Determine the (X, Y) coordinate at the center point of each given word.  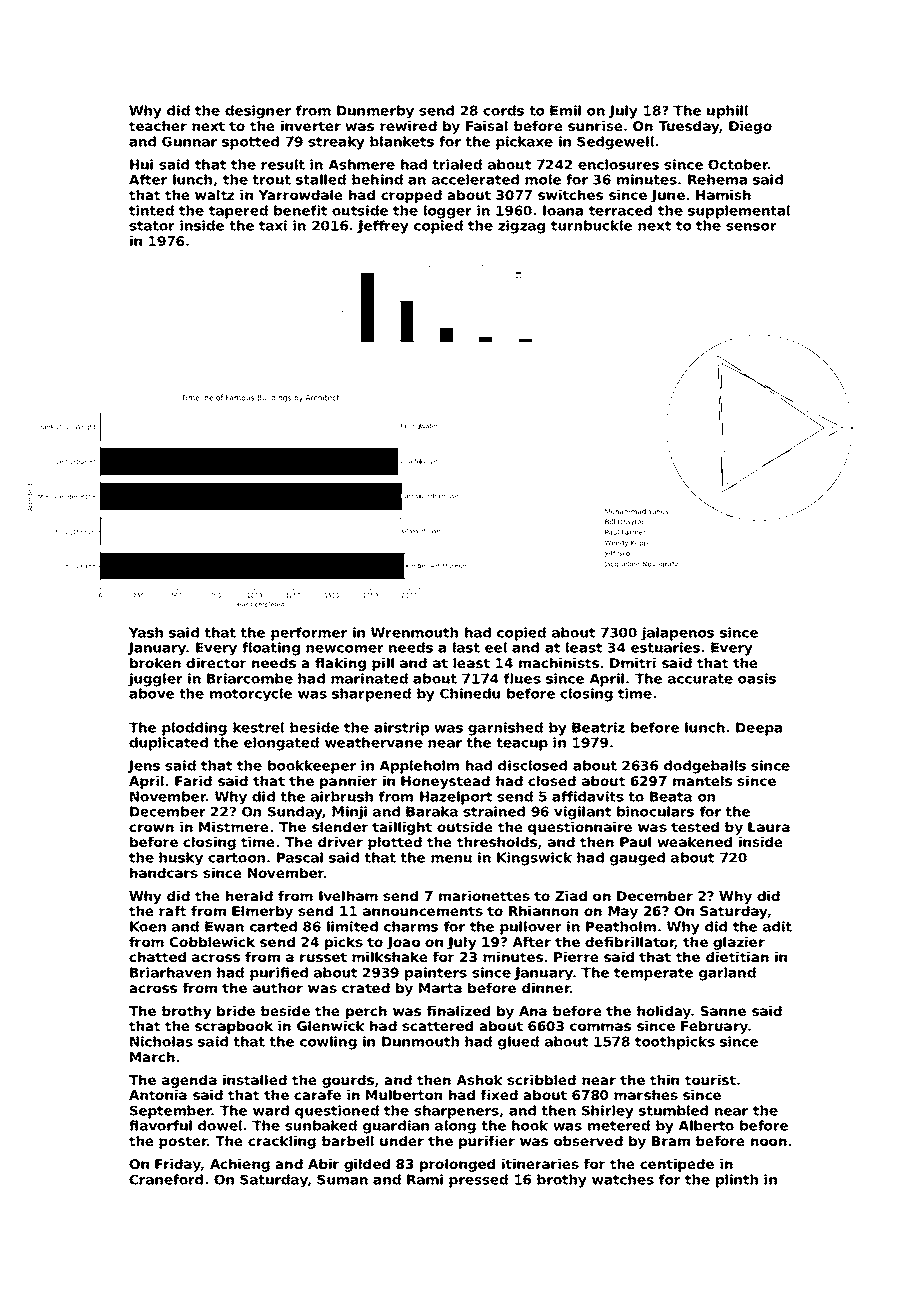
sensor (751, 227)
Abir (323, 1164)
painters (436, 974)
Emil (565, 110)
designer (258, 112)
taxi (273, 225)
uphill (727, 112)
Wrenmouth (414, 632)
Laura (769, 827)
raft (172, 911)
